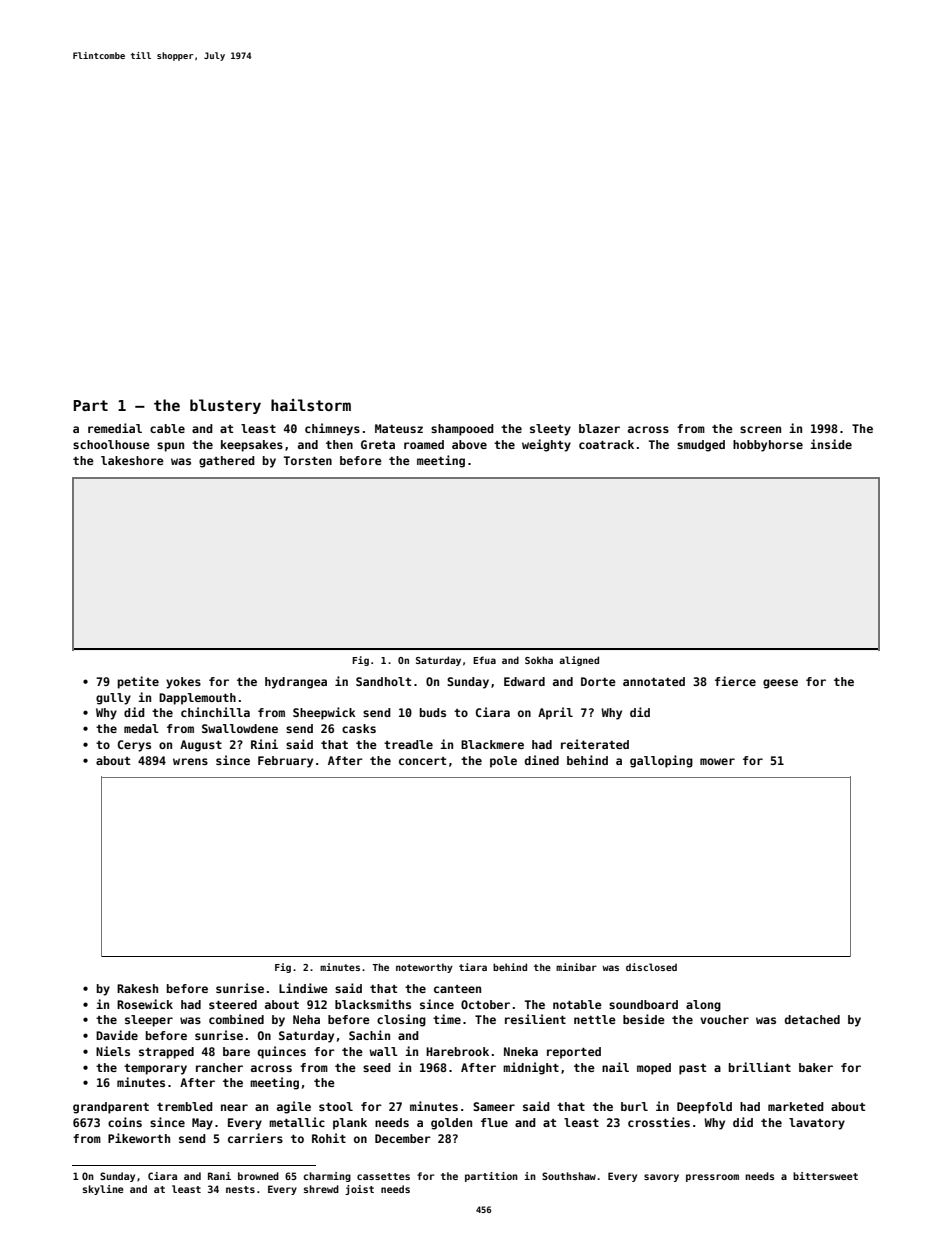  I want to click on pole, so click(503, 762).
